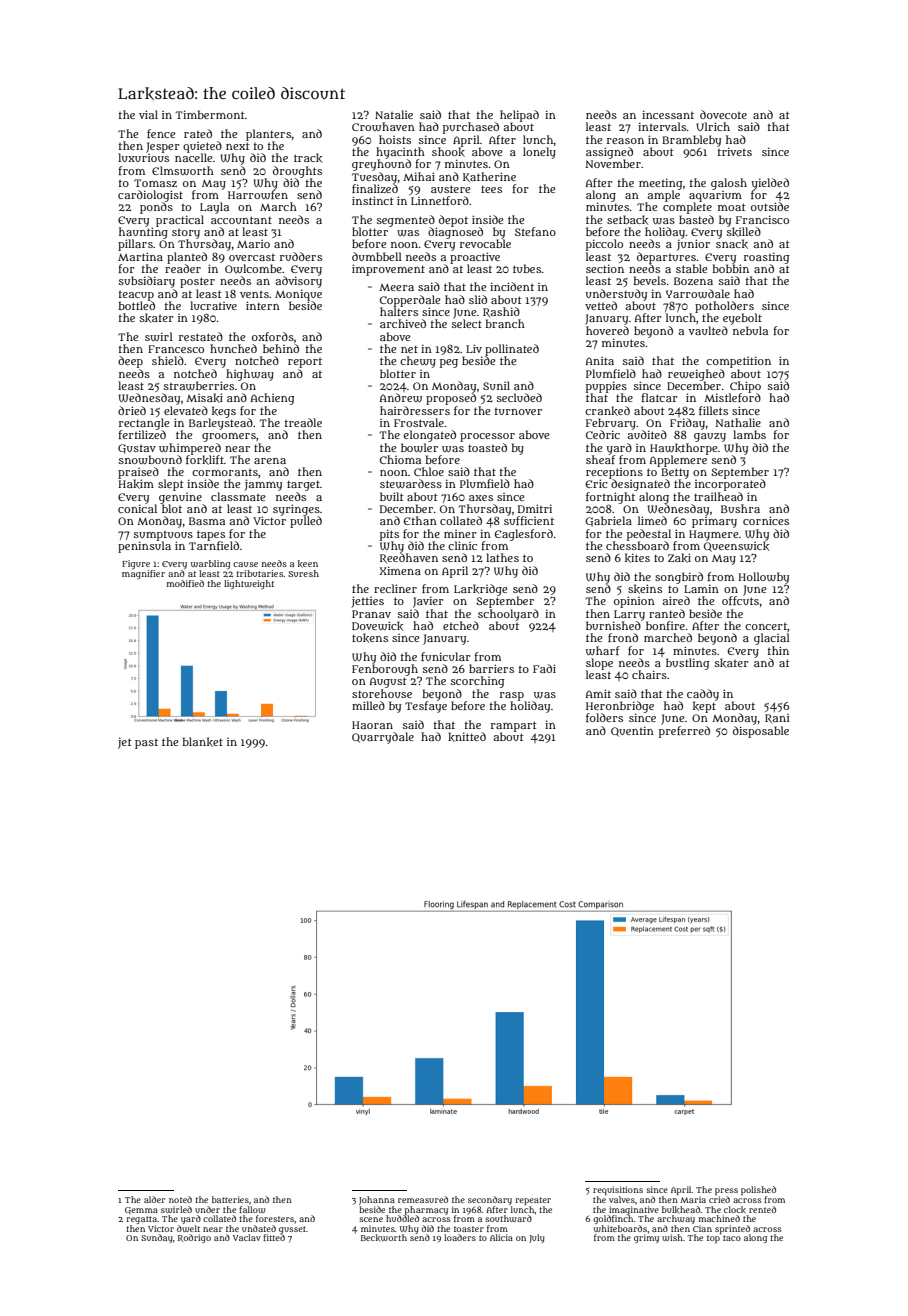  I want to click on receptions, so click(614, 473).
